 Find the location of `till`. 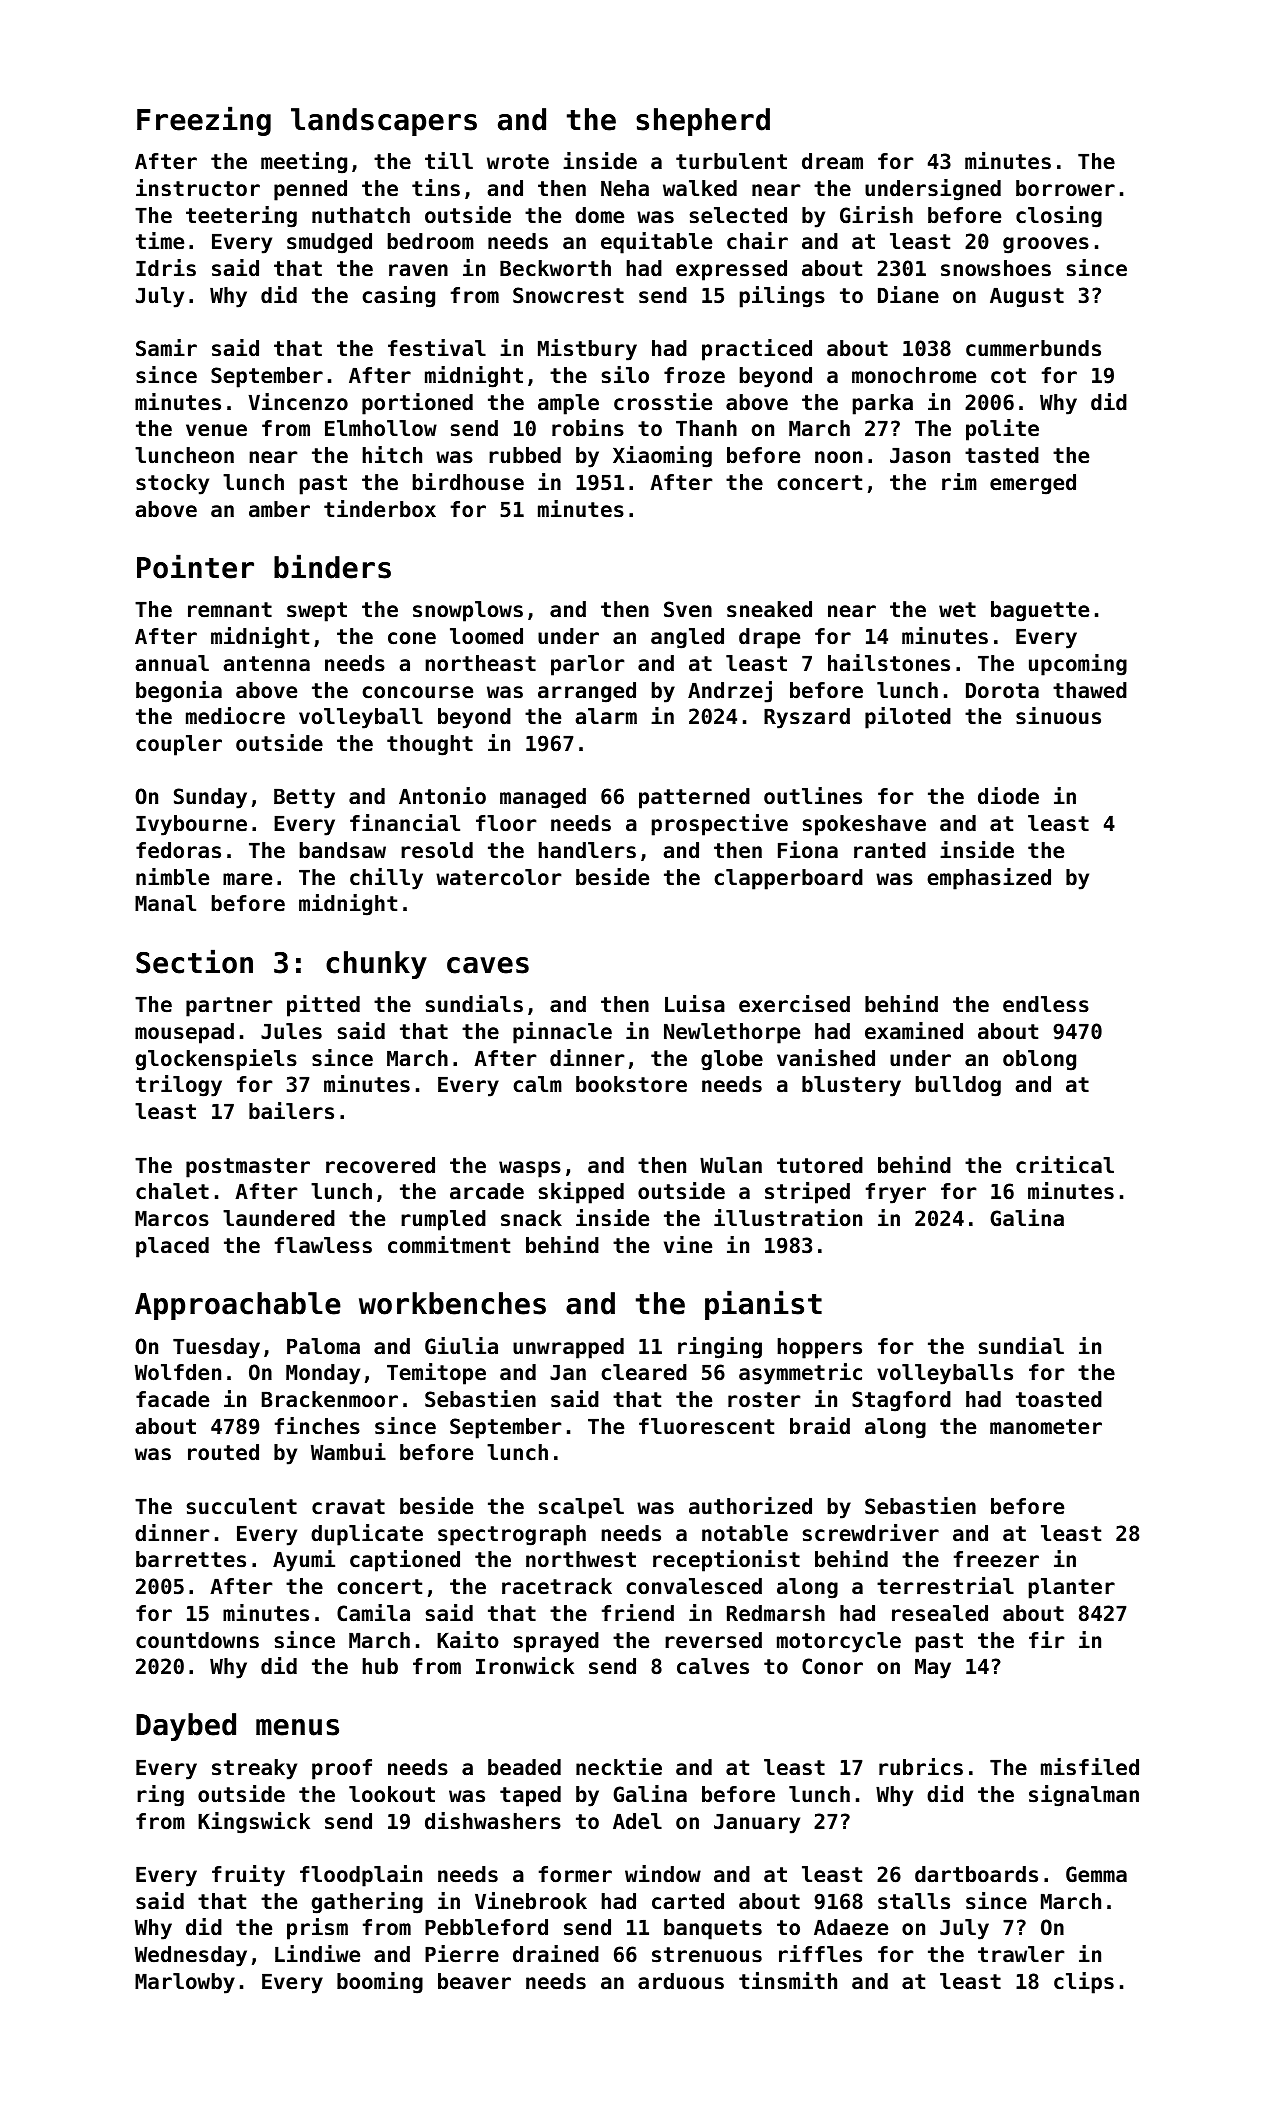

till is located at coordinates (449, 160).
